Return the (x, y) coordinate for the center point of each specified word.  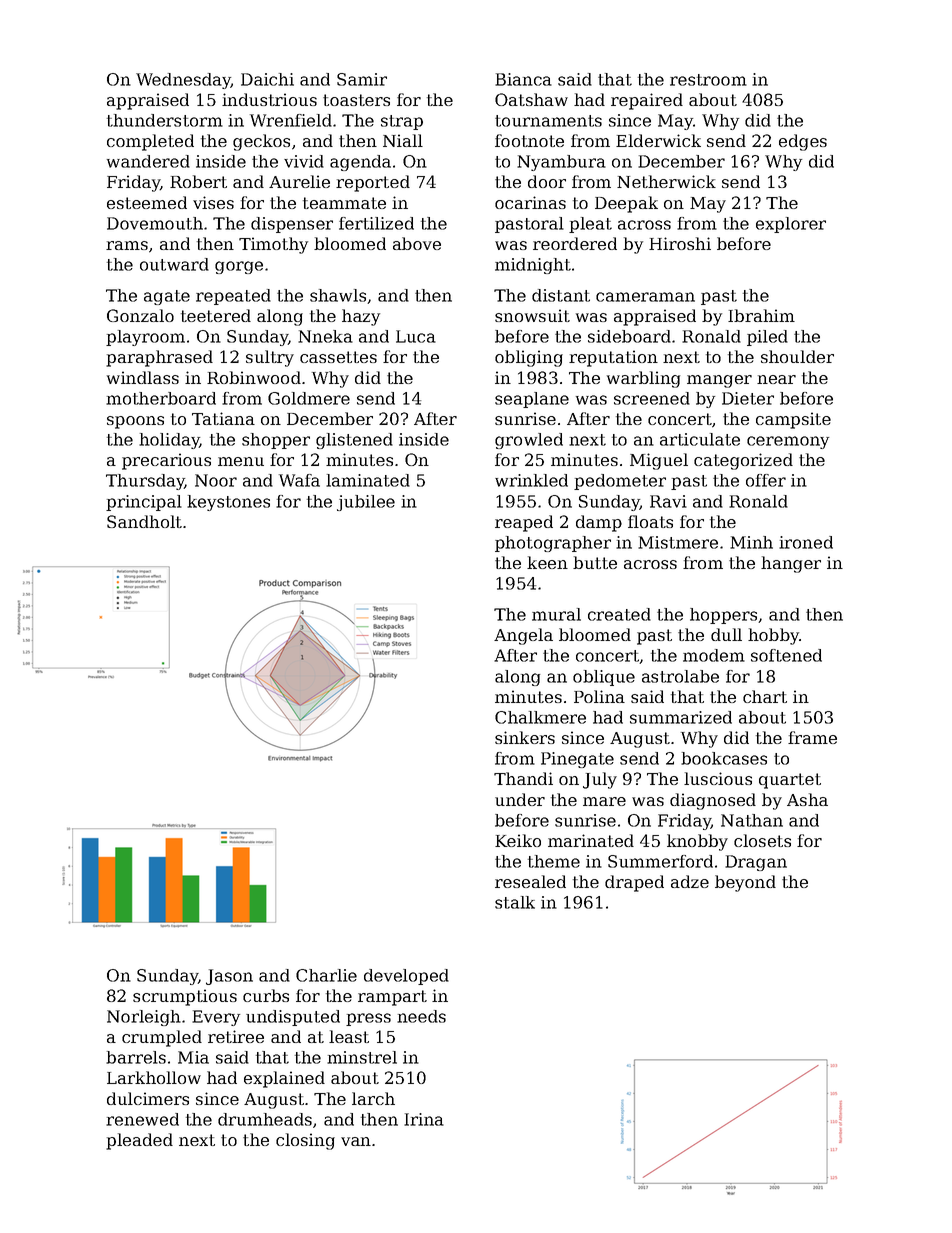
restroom (708, 80)
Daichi (267, 79)
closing (305, 1141)
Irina (424, 1119)
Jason (229, 977)
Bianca (523, 79)
